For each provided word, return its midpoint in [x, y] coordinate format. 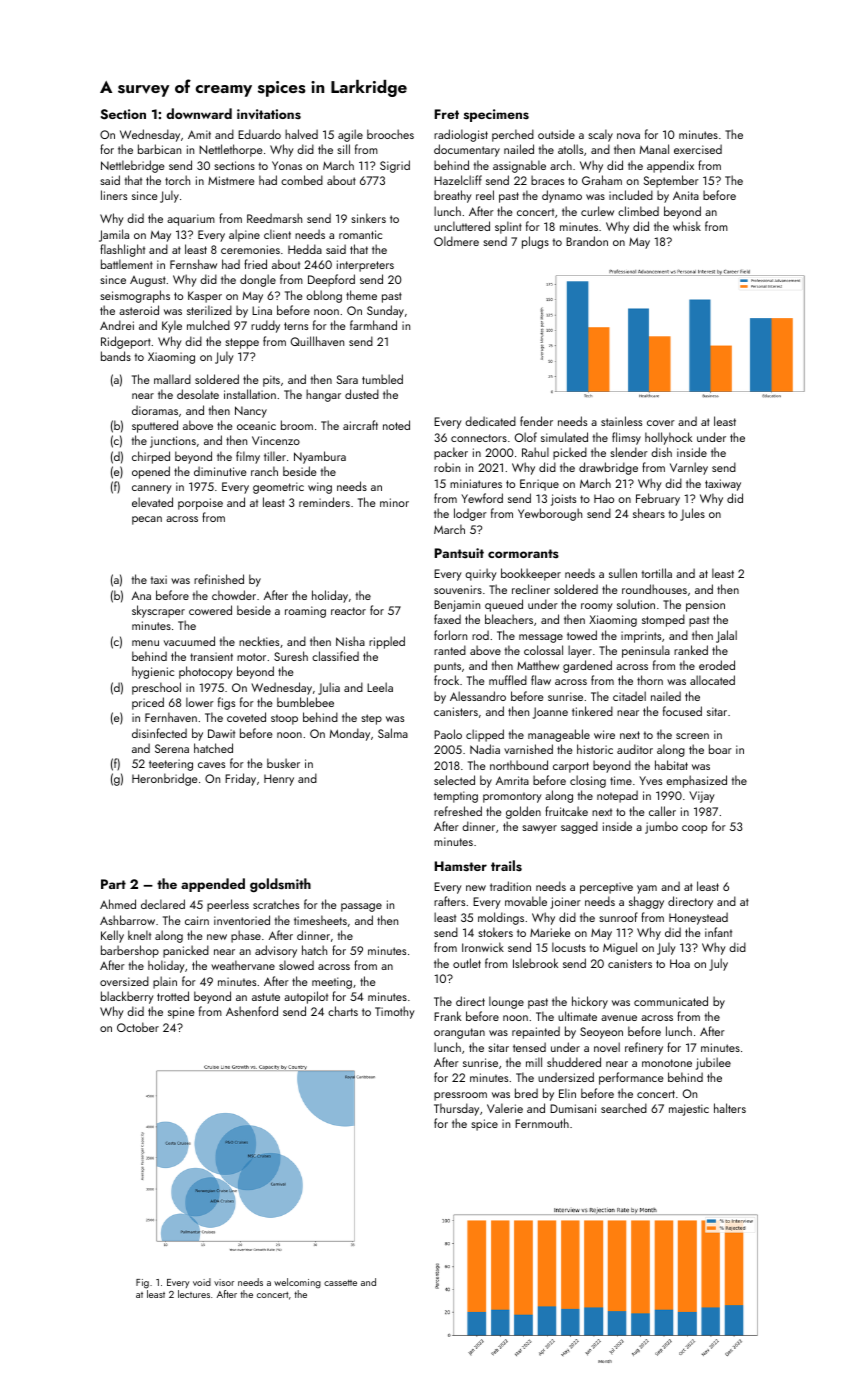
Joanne [550, 713]
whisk [687, 226]
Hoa [680, 963]
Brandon [587, 241]
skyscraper [158, 611]
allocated [712, 680]
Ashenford [252, 1011]
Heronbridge [165, 779]
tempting [456, 797]
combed [302, 180]
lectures [194, 1294]
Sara [347, 379]
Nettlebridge [133, 166]
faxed [447, 619]
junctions [173, 442]
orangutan [459, 1033]
